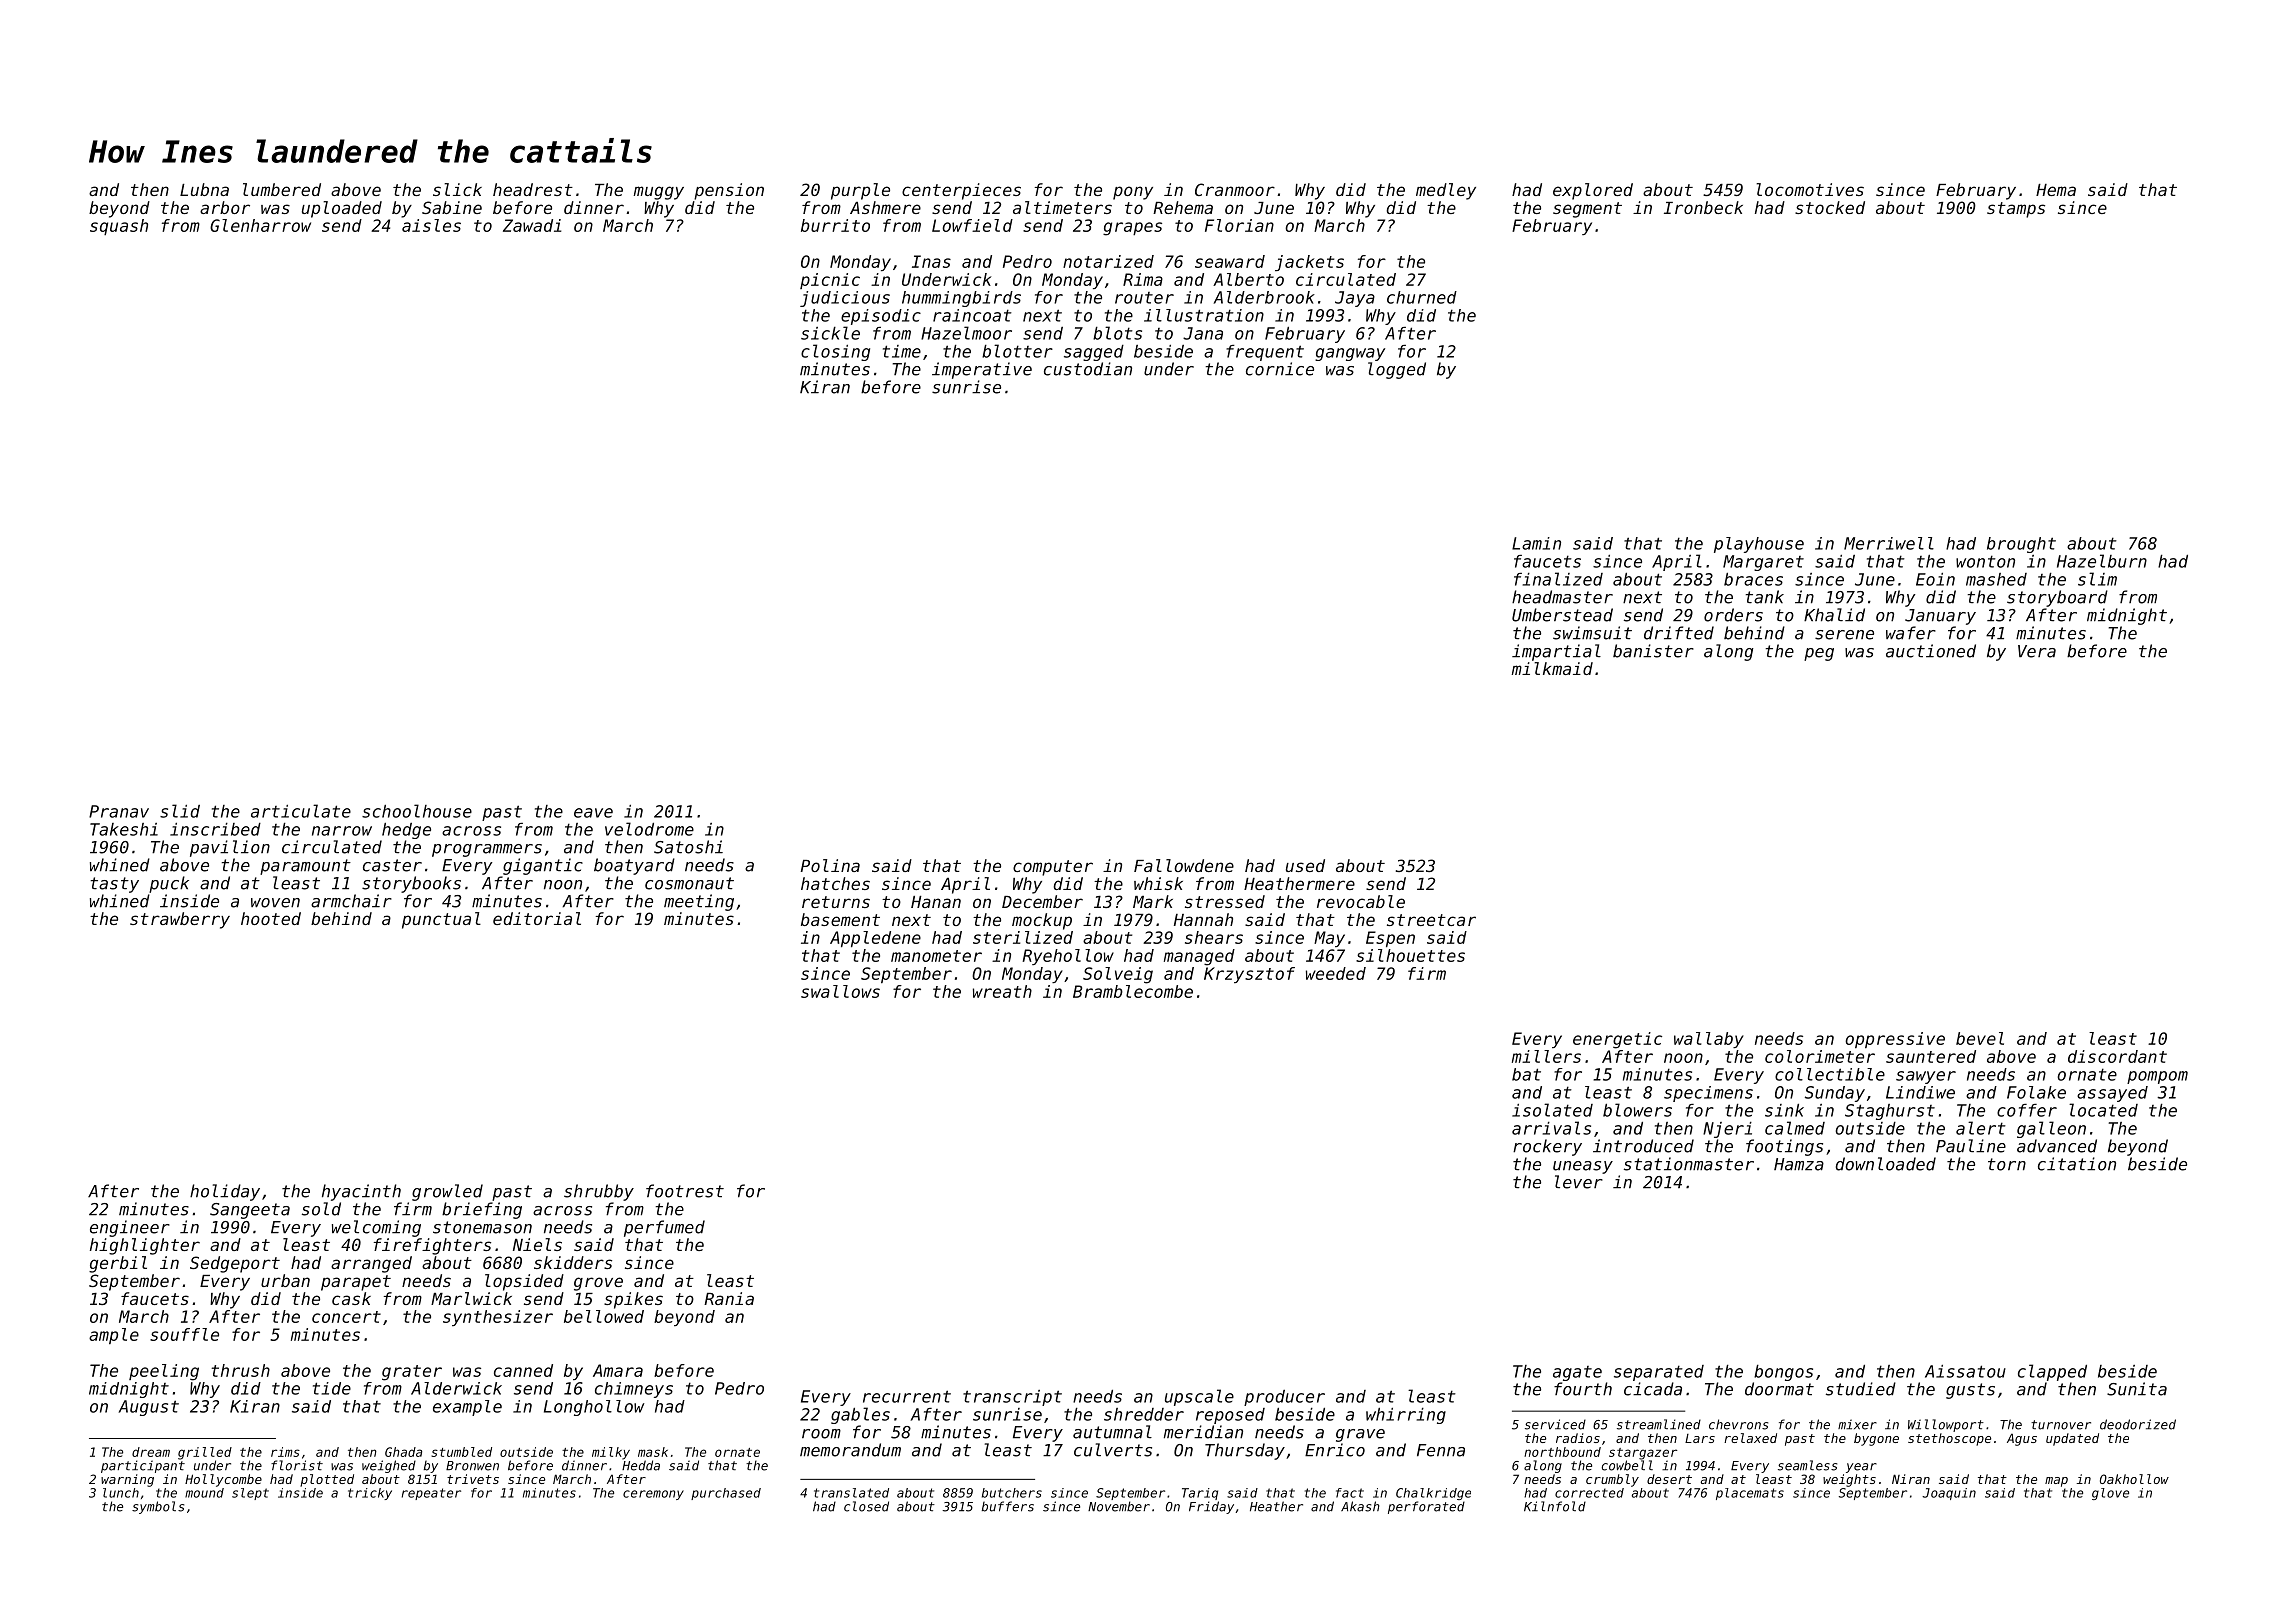 This screenshot has height=1613, width=2281. Describe the element at coordinates (835, 352) in the screenshot. I see `closing` at that location.
